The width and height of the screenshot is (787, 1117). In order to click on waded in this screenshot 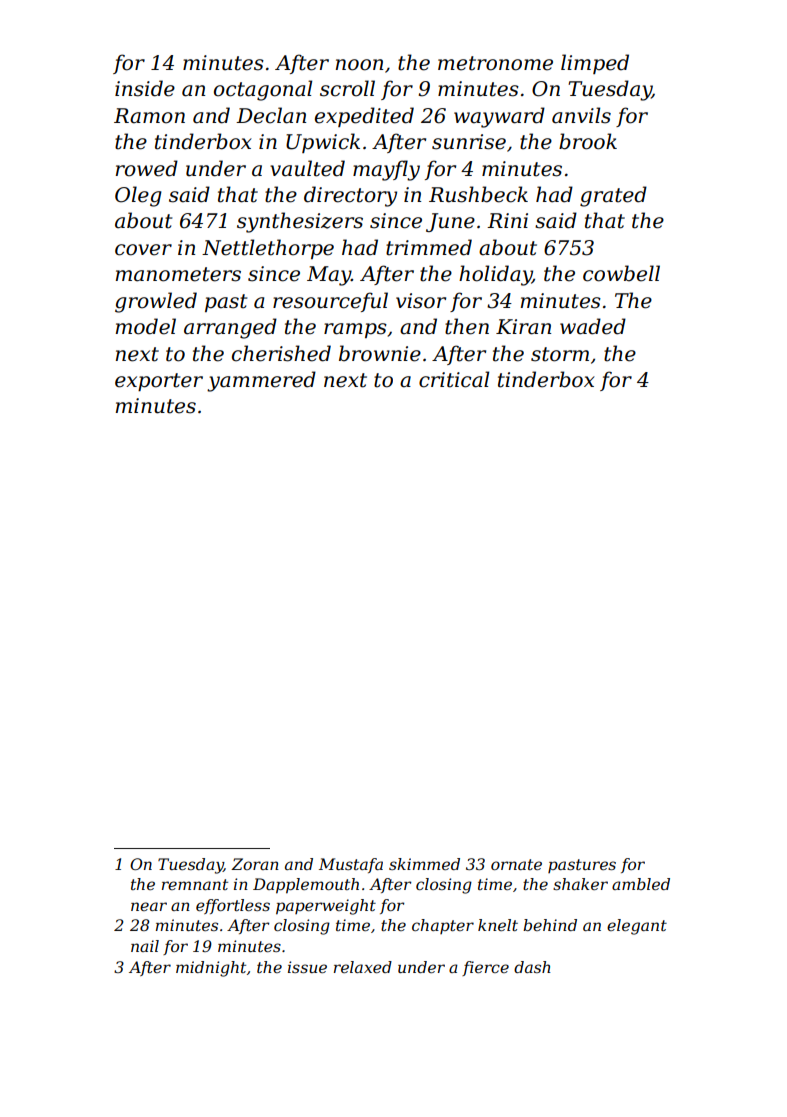, I will do `click(593, 326)`.
